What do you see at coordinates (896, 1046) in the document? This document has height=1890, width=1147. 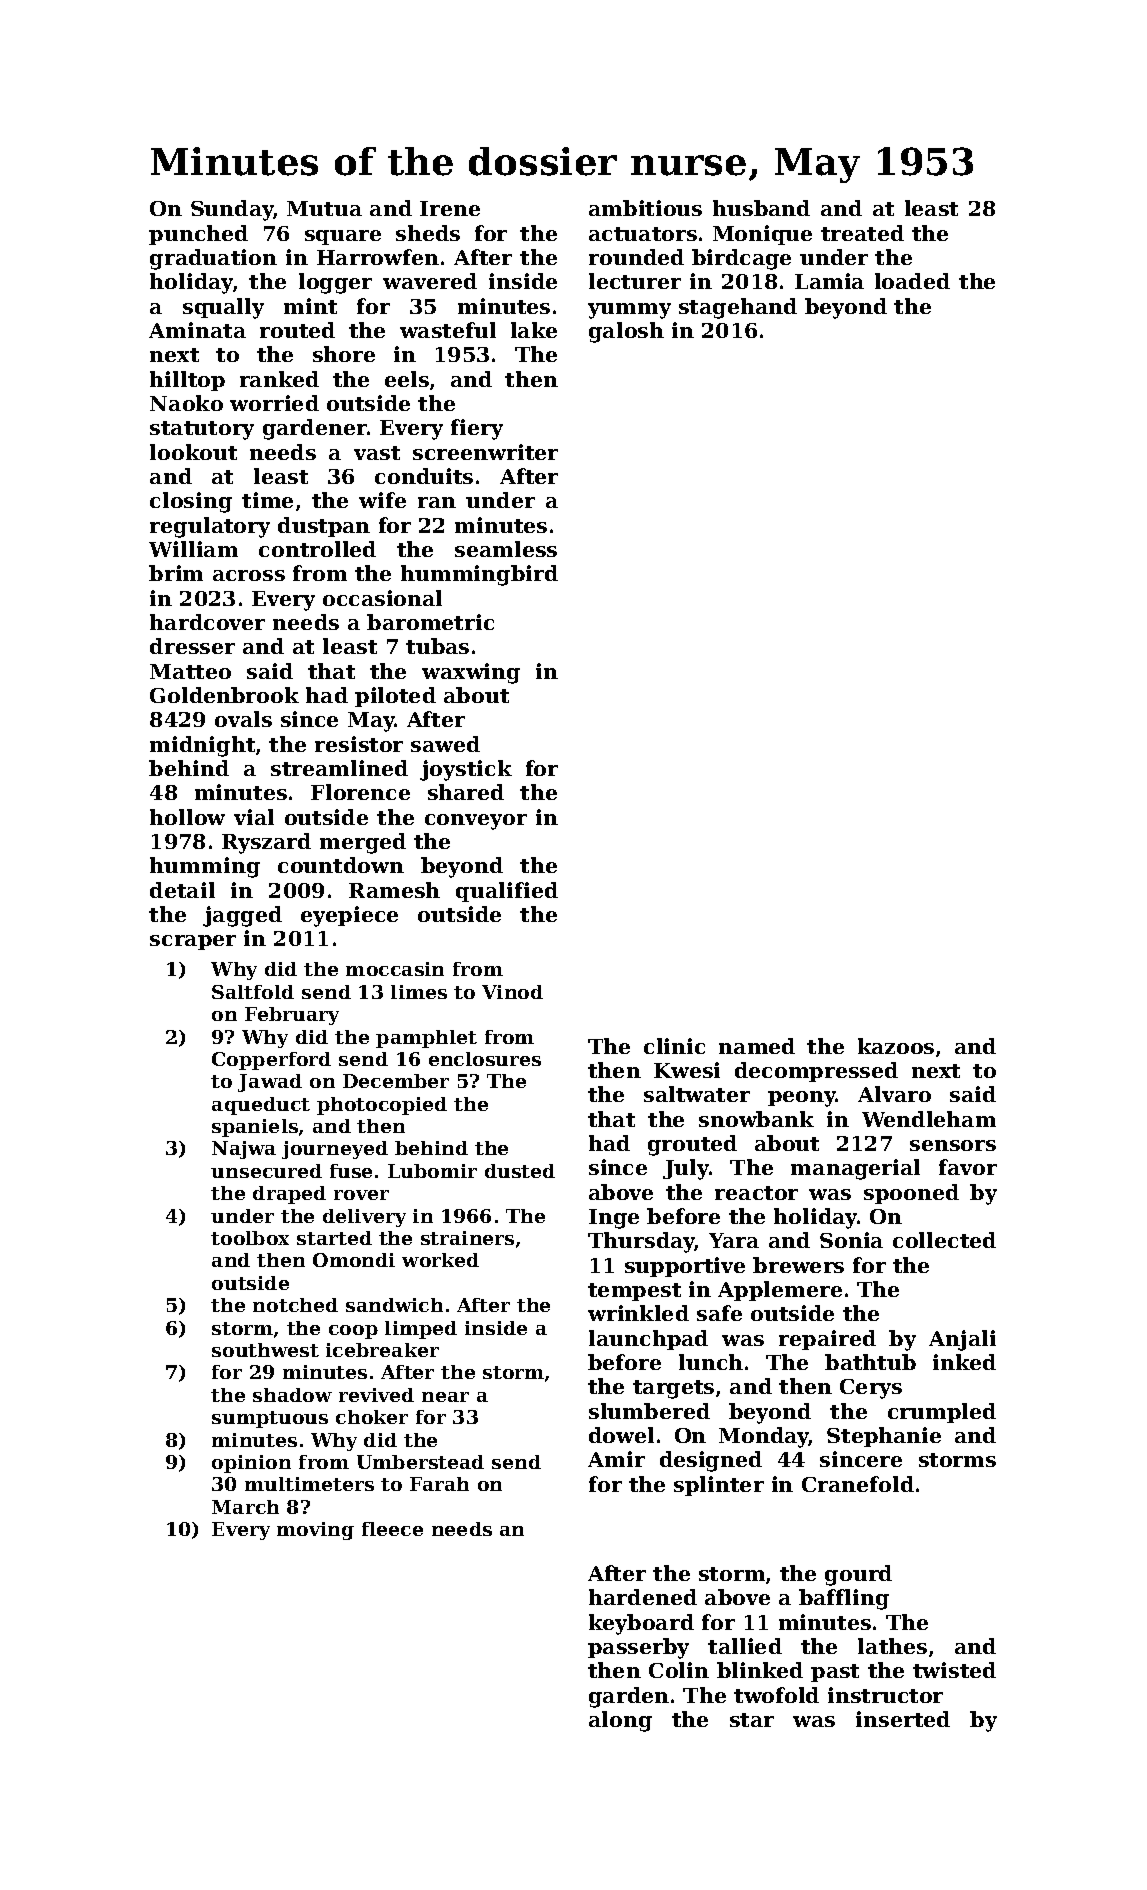 I see `kazoos` at bounding box center [896, 1046].
